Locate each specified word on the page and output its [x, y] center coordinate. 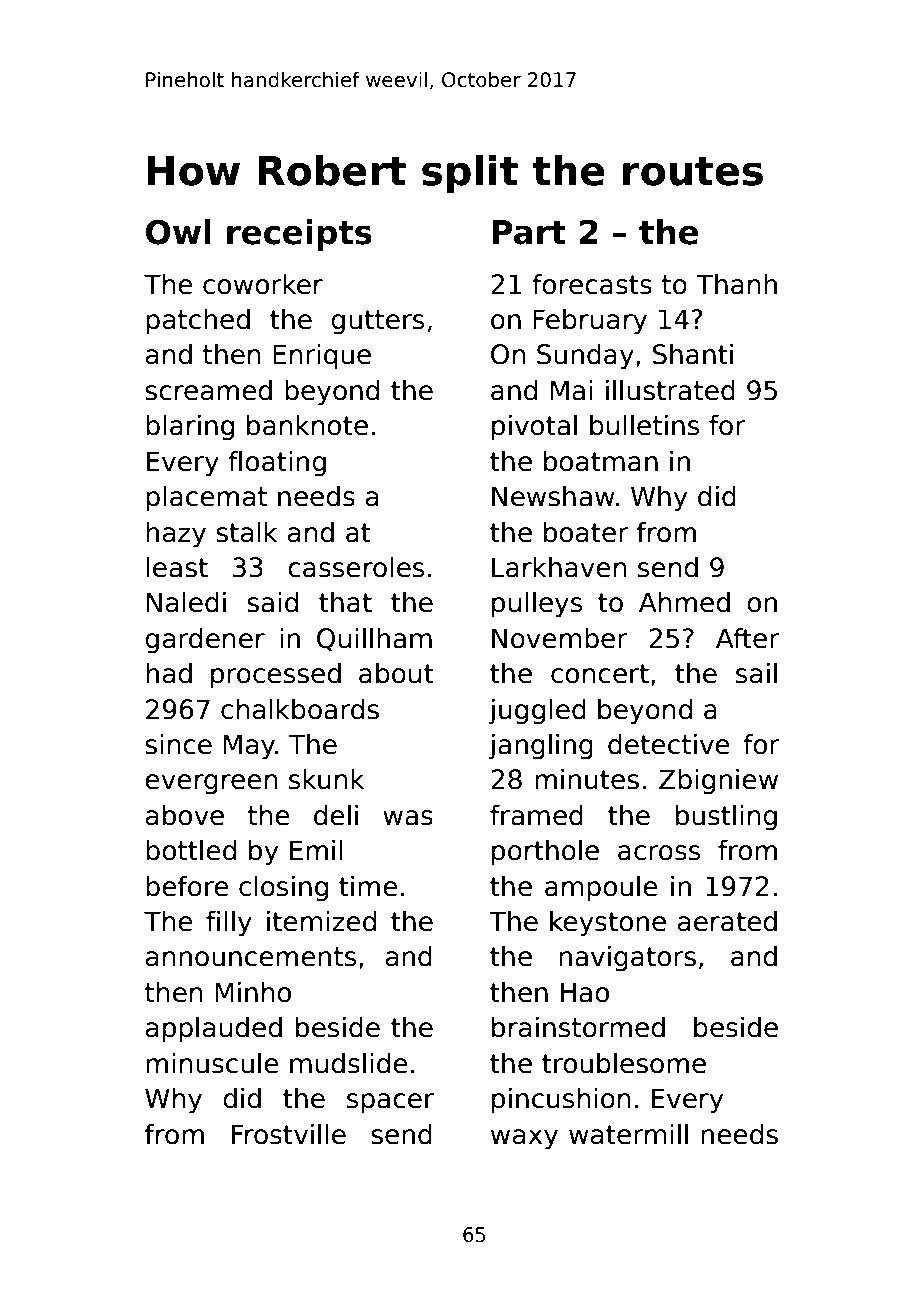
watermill [628, 1134]
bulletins [644, 425]
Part [529, 232]
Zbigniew [718, 781]
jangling [541, 746]
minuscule [212, 1063]
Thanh [736, 284]
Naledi [186, 602]
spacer [390, 1103]
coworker [263, 284]
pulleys [537, 604]
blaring [190, 427]
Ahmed [684, 602]
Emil [316, 849]
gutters [377, 322]
